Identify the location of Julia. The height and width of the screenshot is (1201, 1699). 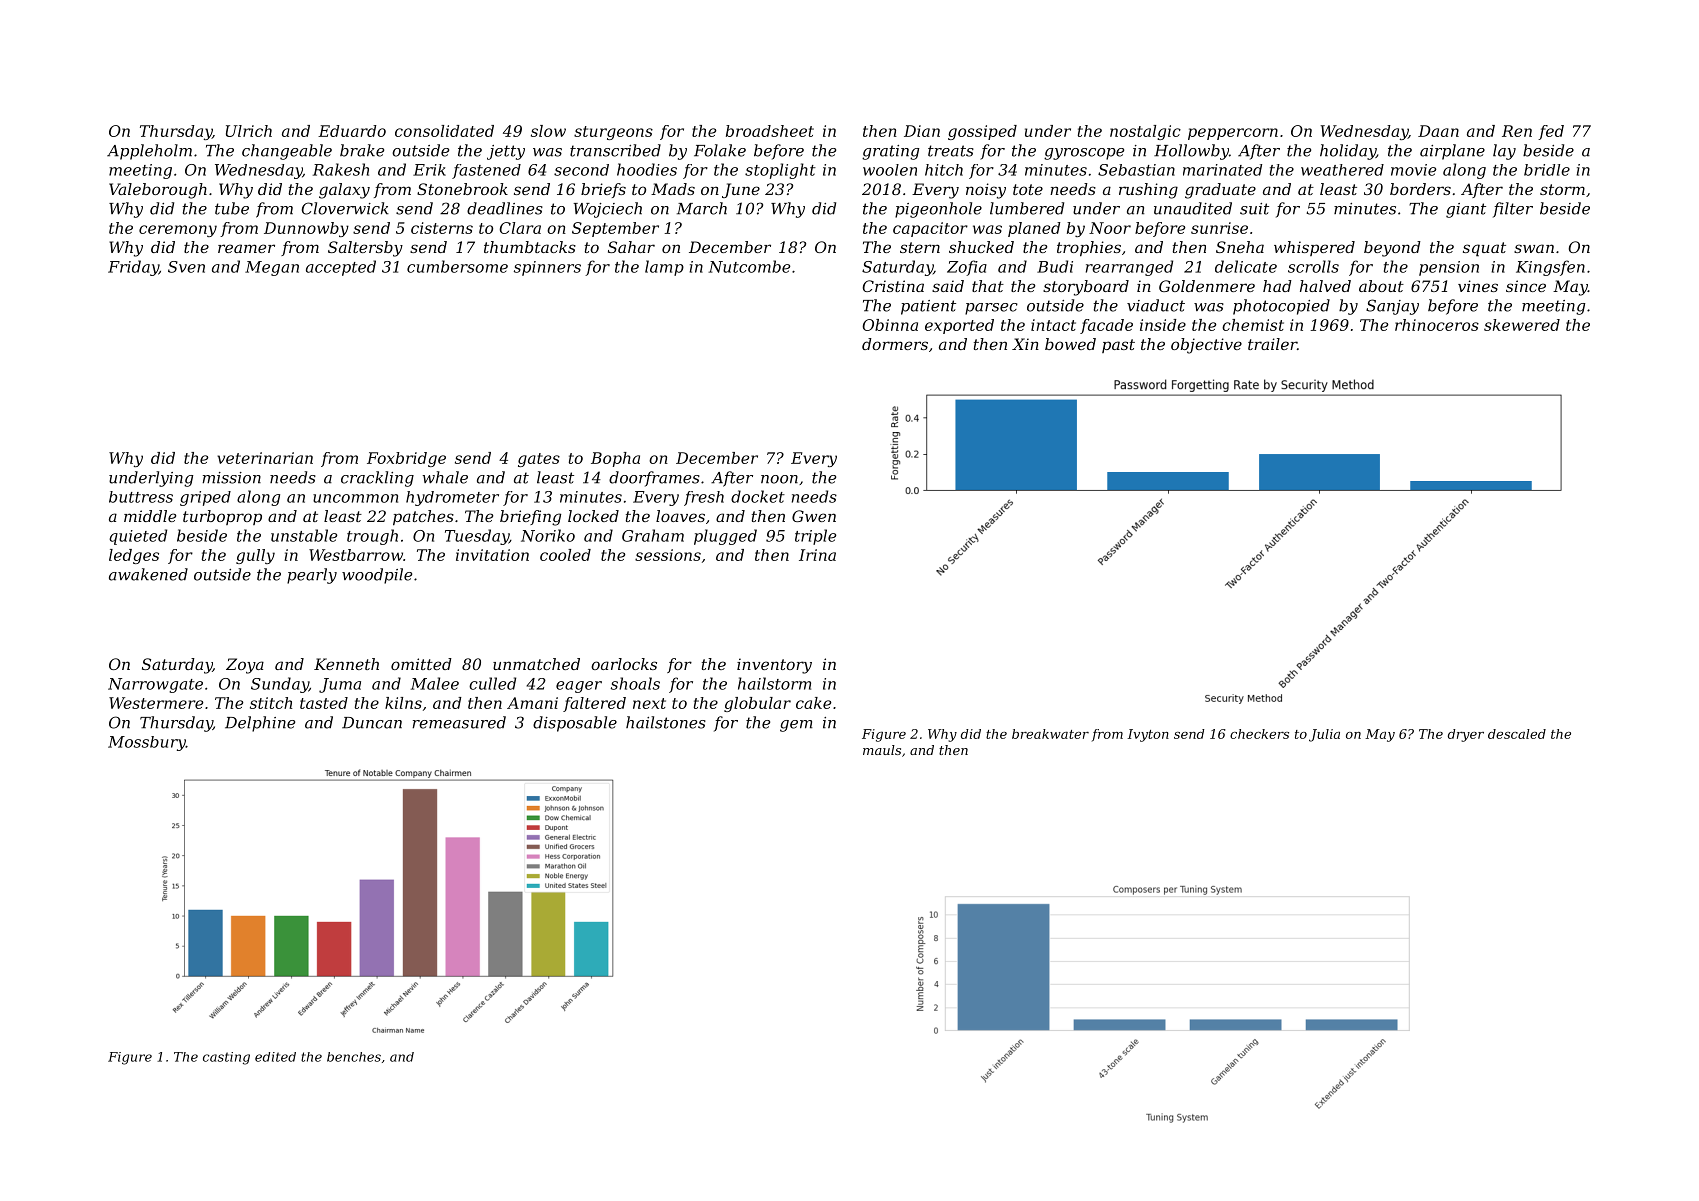
(1324, 735).
